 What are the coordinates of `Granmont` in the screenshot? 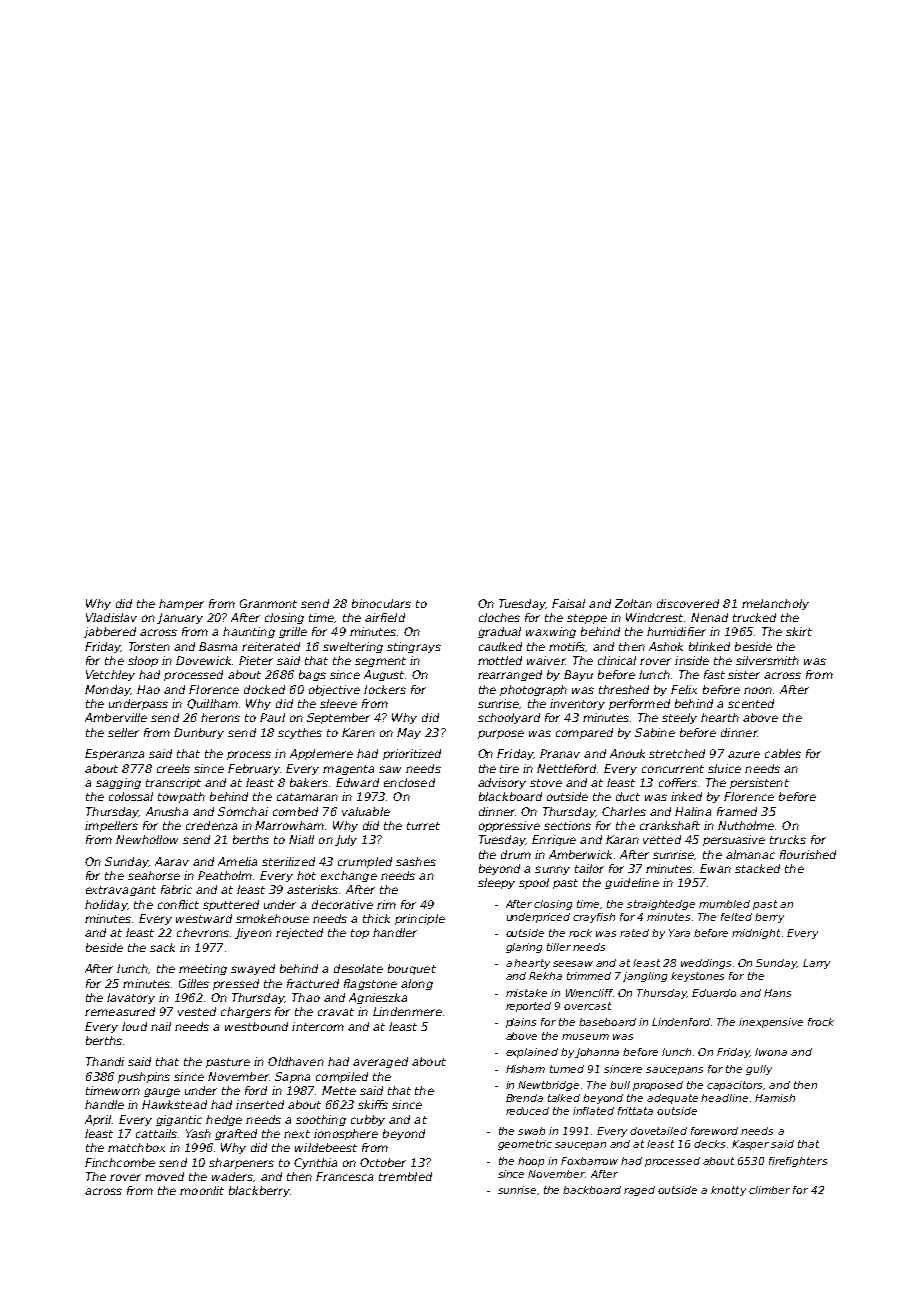 It's located at (268, 603).
